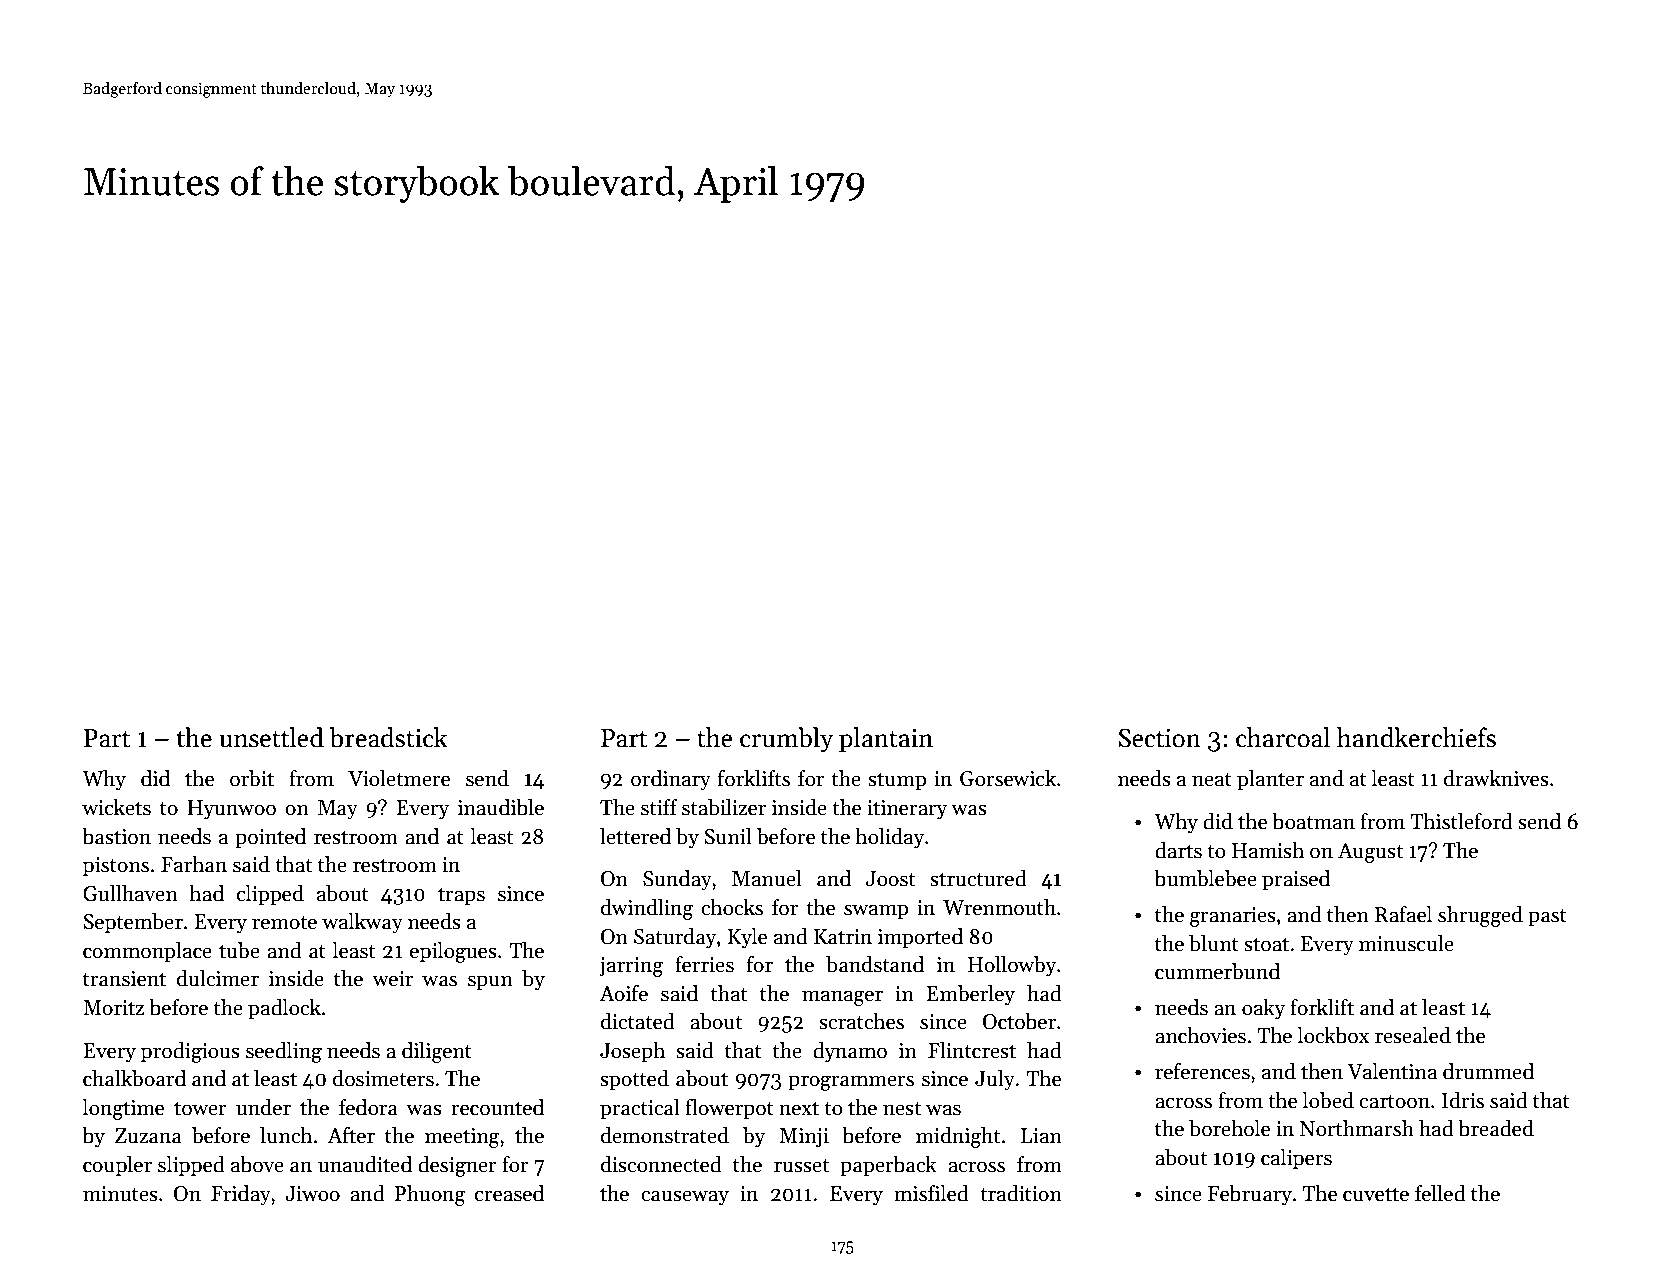 This document has height=1285, width=1662. Describe the element at coordinates (1250, 1195) in the document. I see `February` at that location.
